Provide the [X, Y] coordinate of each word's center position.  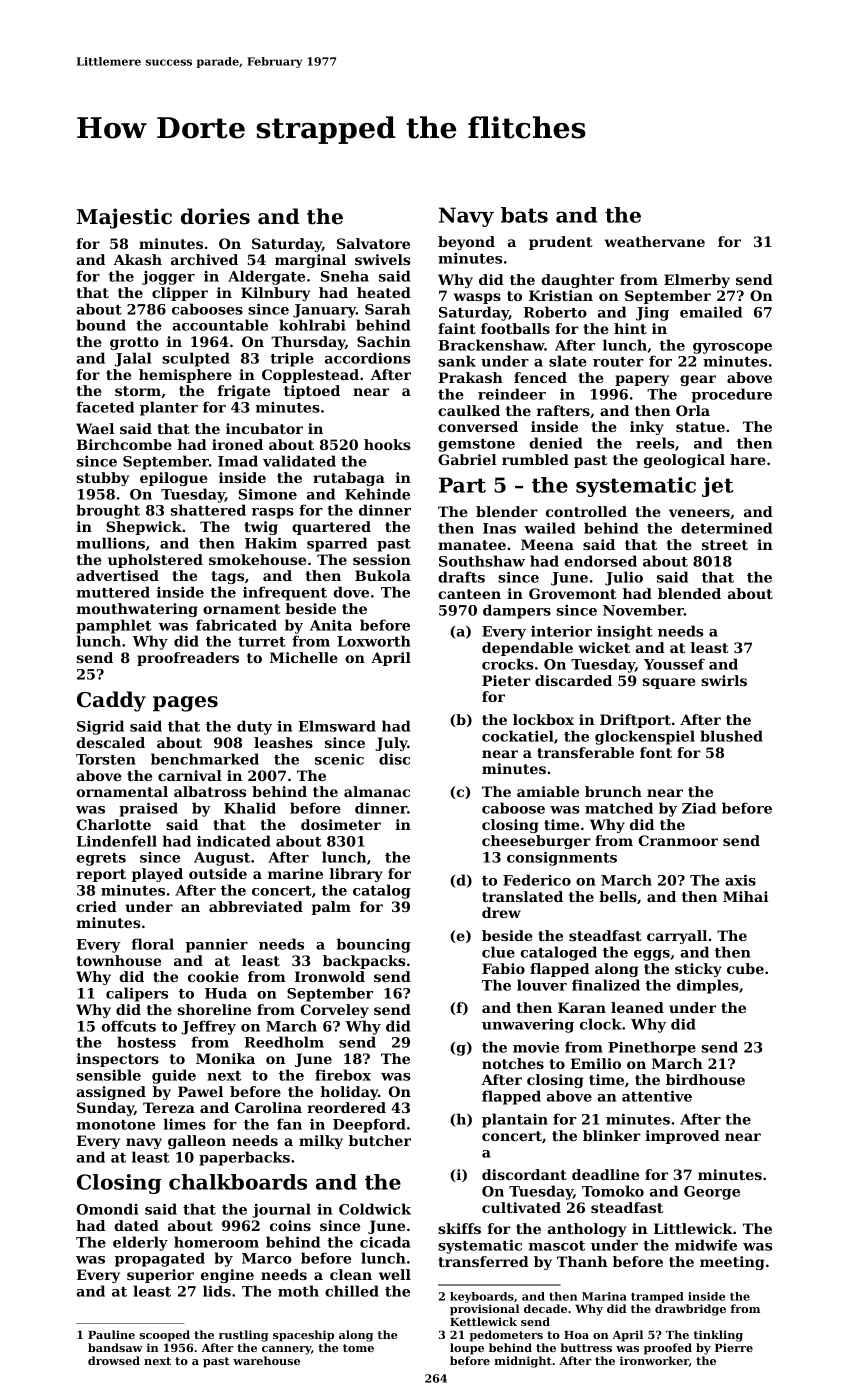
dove [351, 592]
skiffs [459, 1228]
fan [289, 1124]
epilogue [174, 479]
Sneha [345, 276]
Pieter [506, 680]
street [725, 545]
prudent [561, 243]
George [712, 1193]
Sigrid [100, 727]
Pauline [111, 1334]
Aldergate [266, 277]
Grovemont [573, 593]
